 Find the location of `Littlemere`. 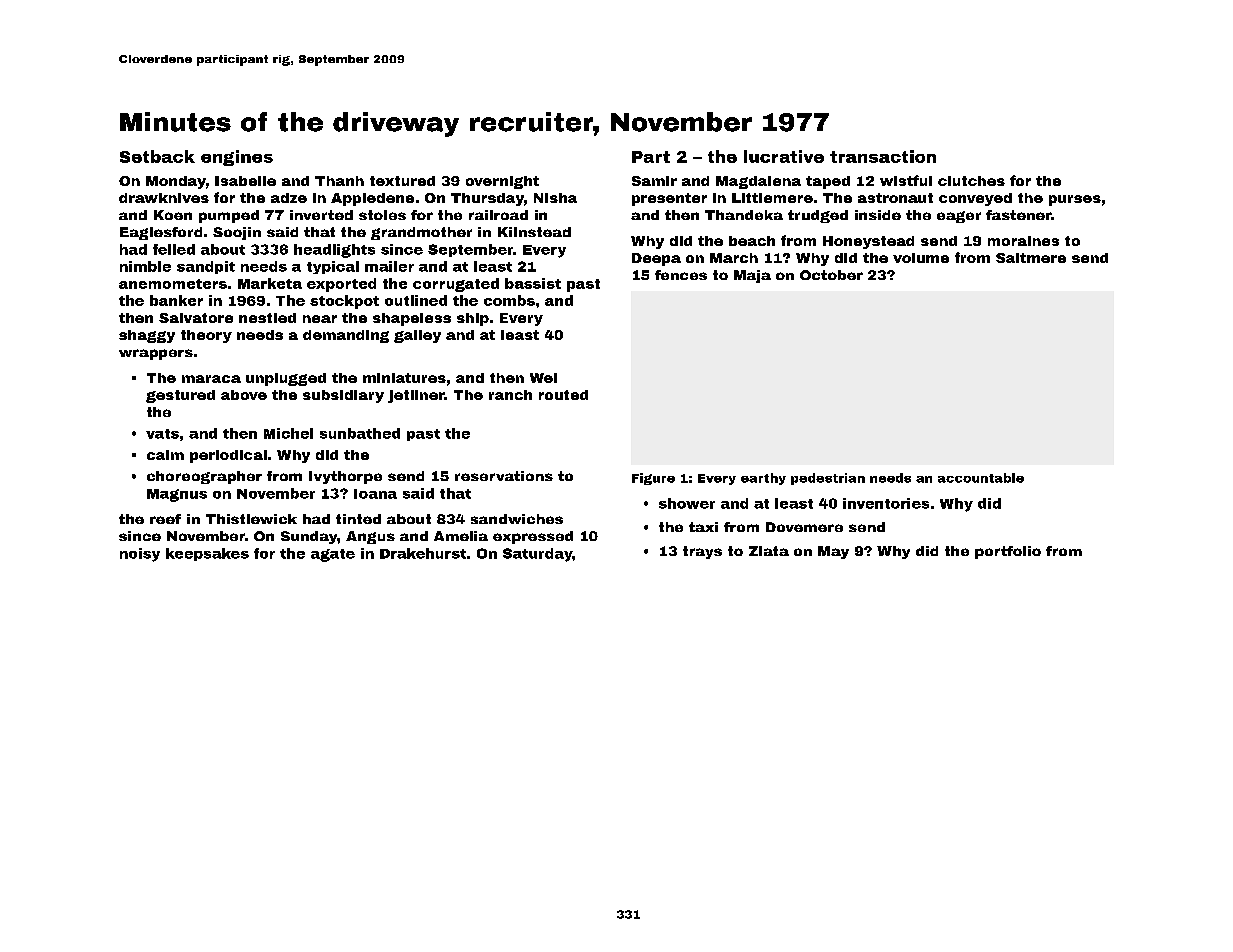

Littlemere is located at coordinates (772, 198).
